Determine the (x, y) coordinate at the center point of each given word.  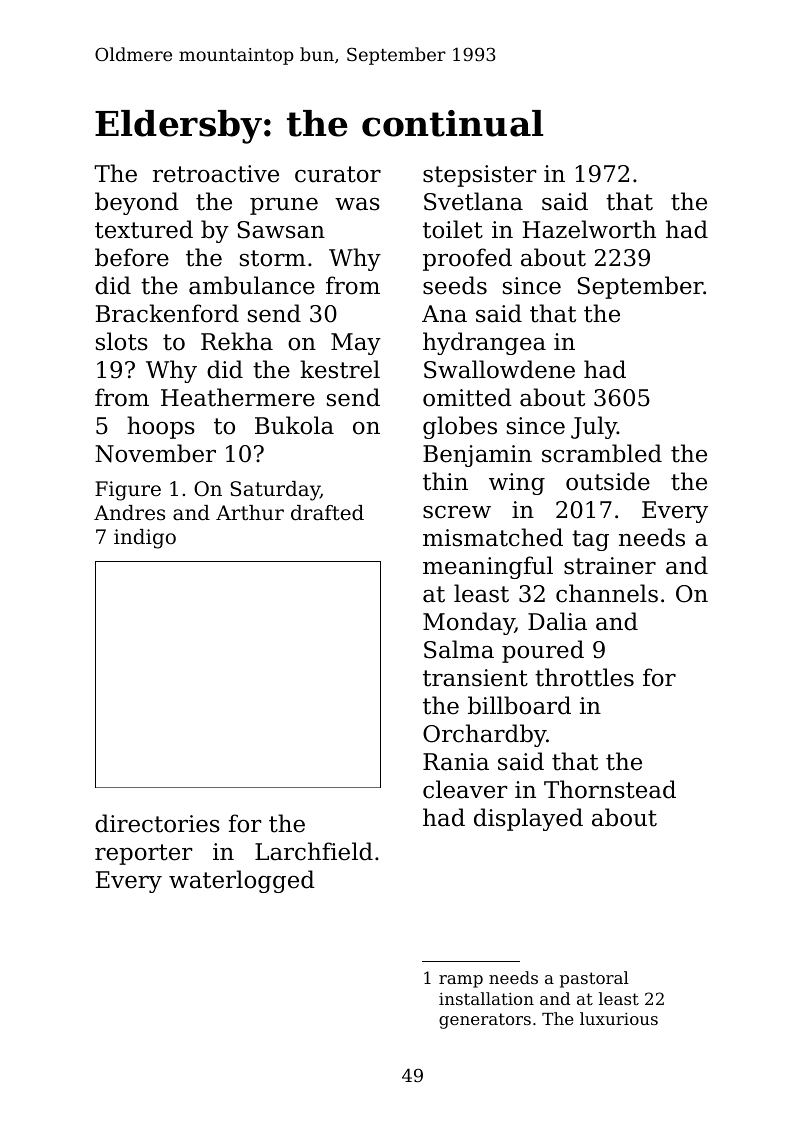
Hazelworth (589, 229)
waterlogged (242, 881)
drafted (327, 513)
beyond (137, 203)
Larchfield (314, 851)
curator (338, 174)
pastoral (594, 979)
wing (517, 484)
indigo (145, 539)
